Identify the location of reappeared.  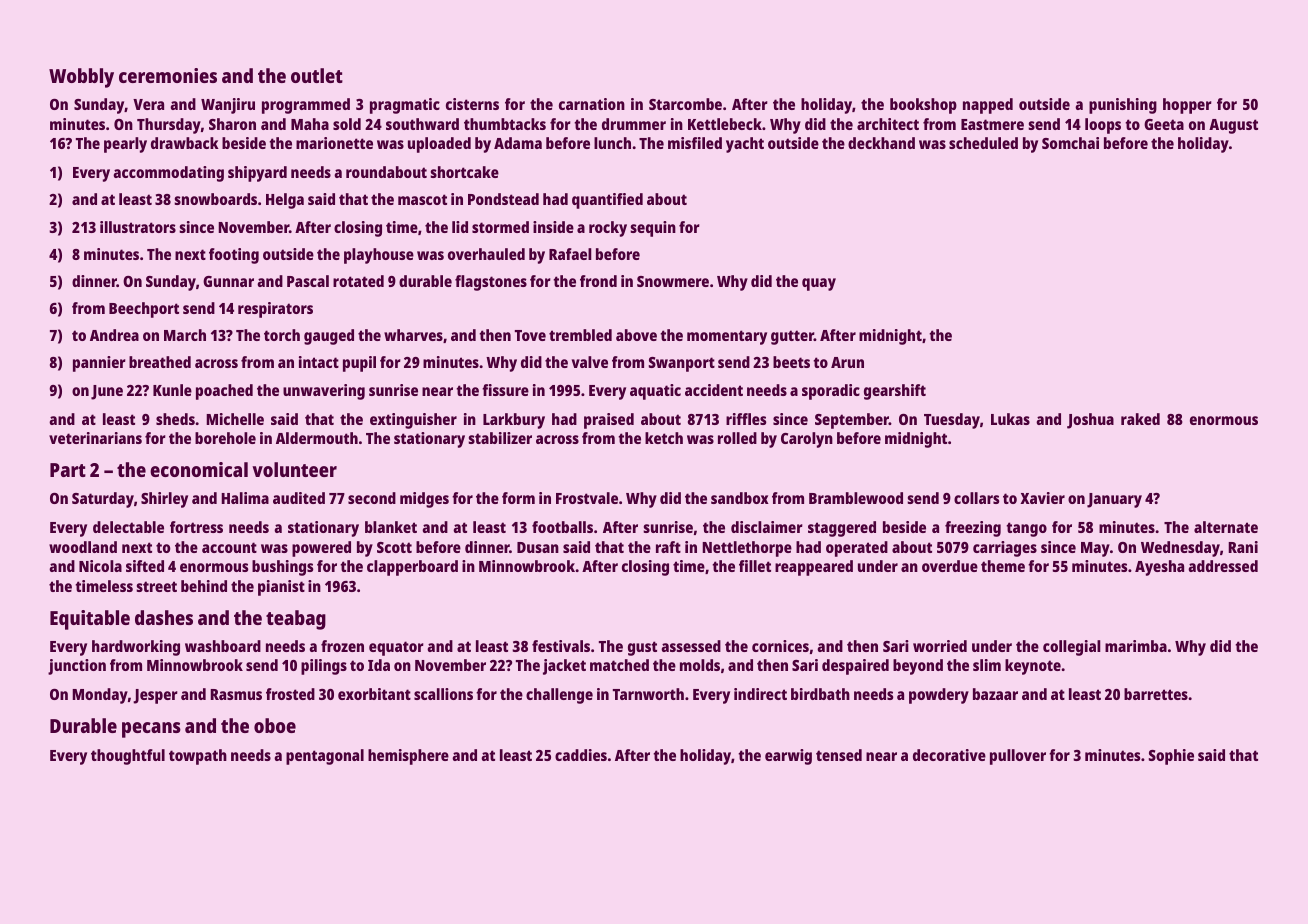
(814, 568).
